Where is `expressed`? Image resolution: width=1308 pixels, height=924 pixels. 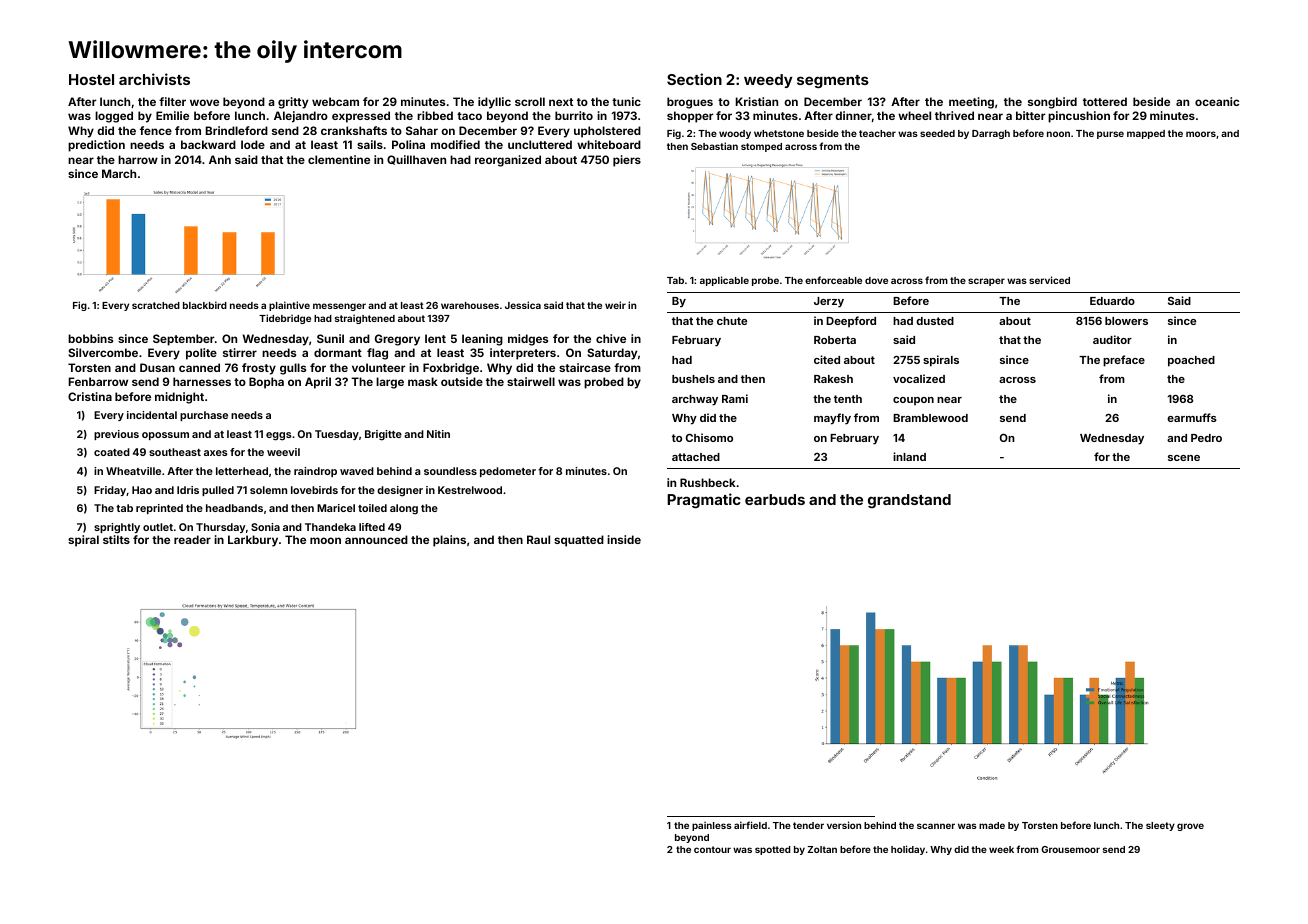 expressed is located at coordinates (361, 117).
